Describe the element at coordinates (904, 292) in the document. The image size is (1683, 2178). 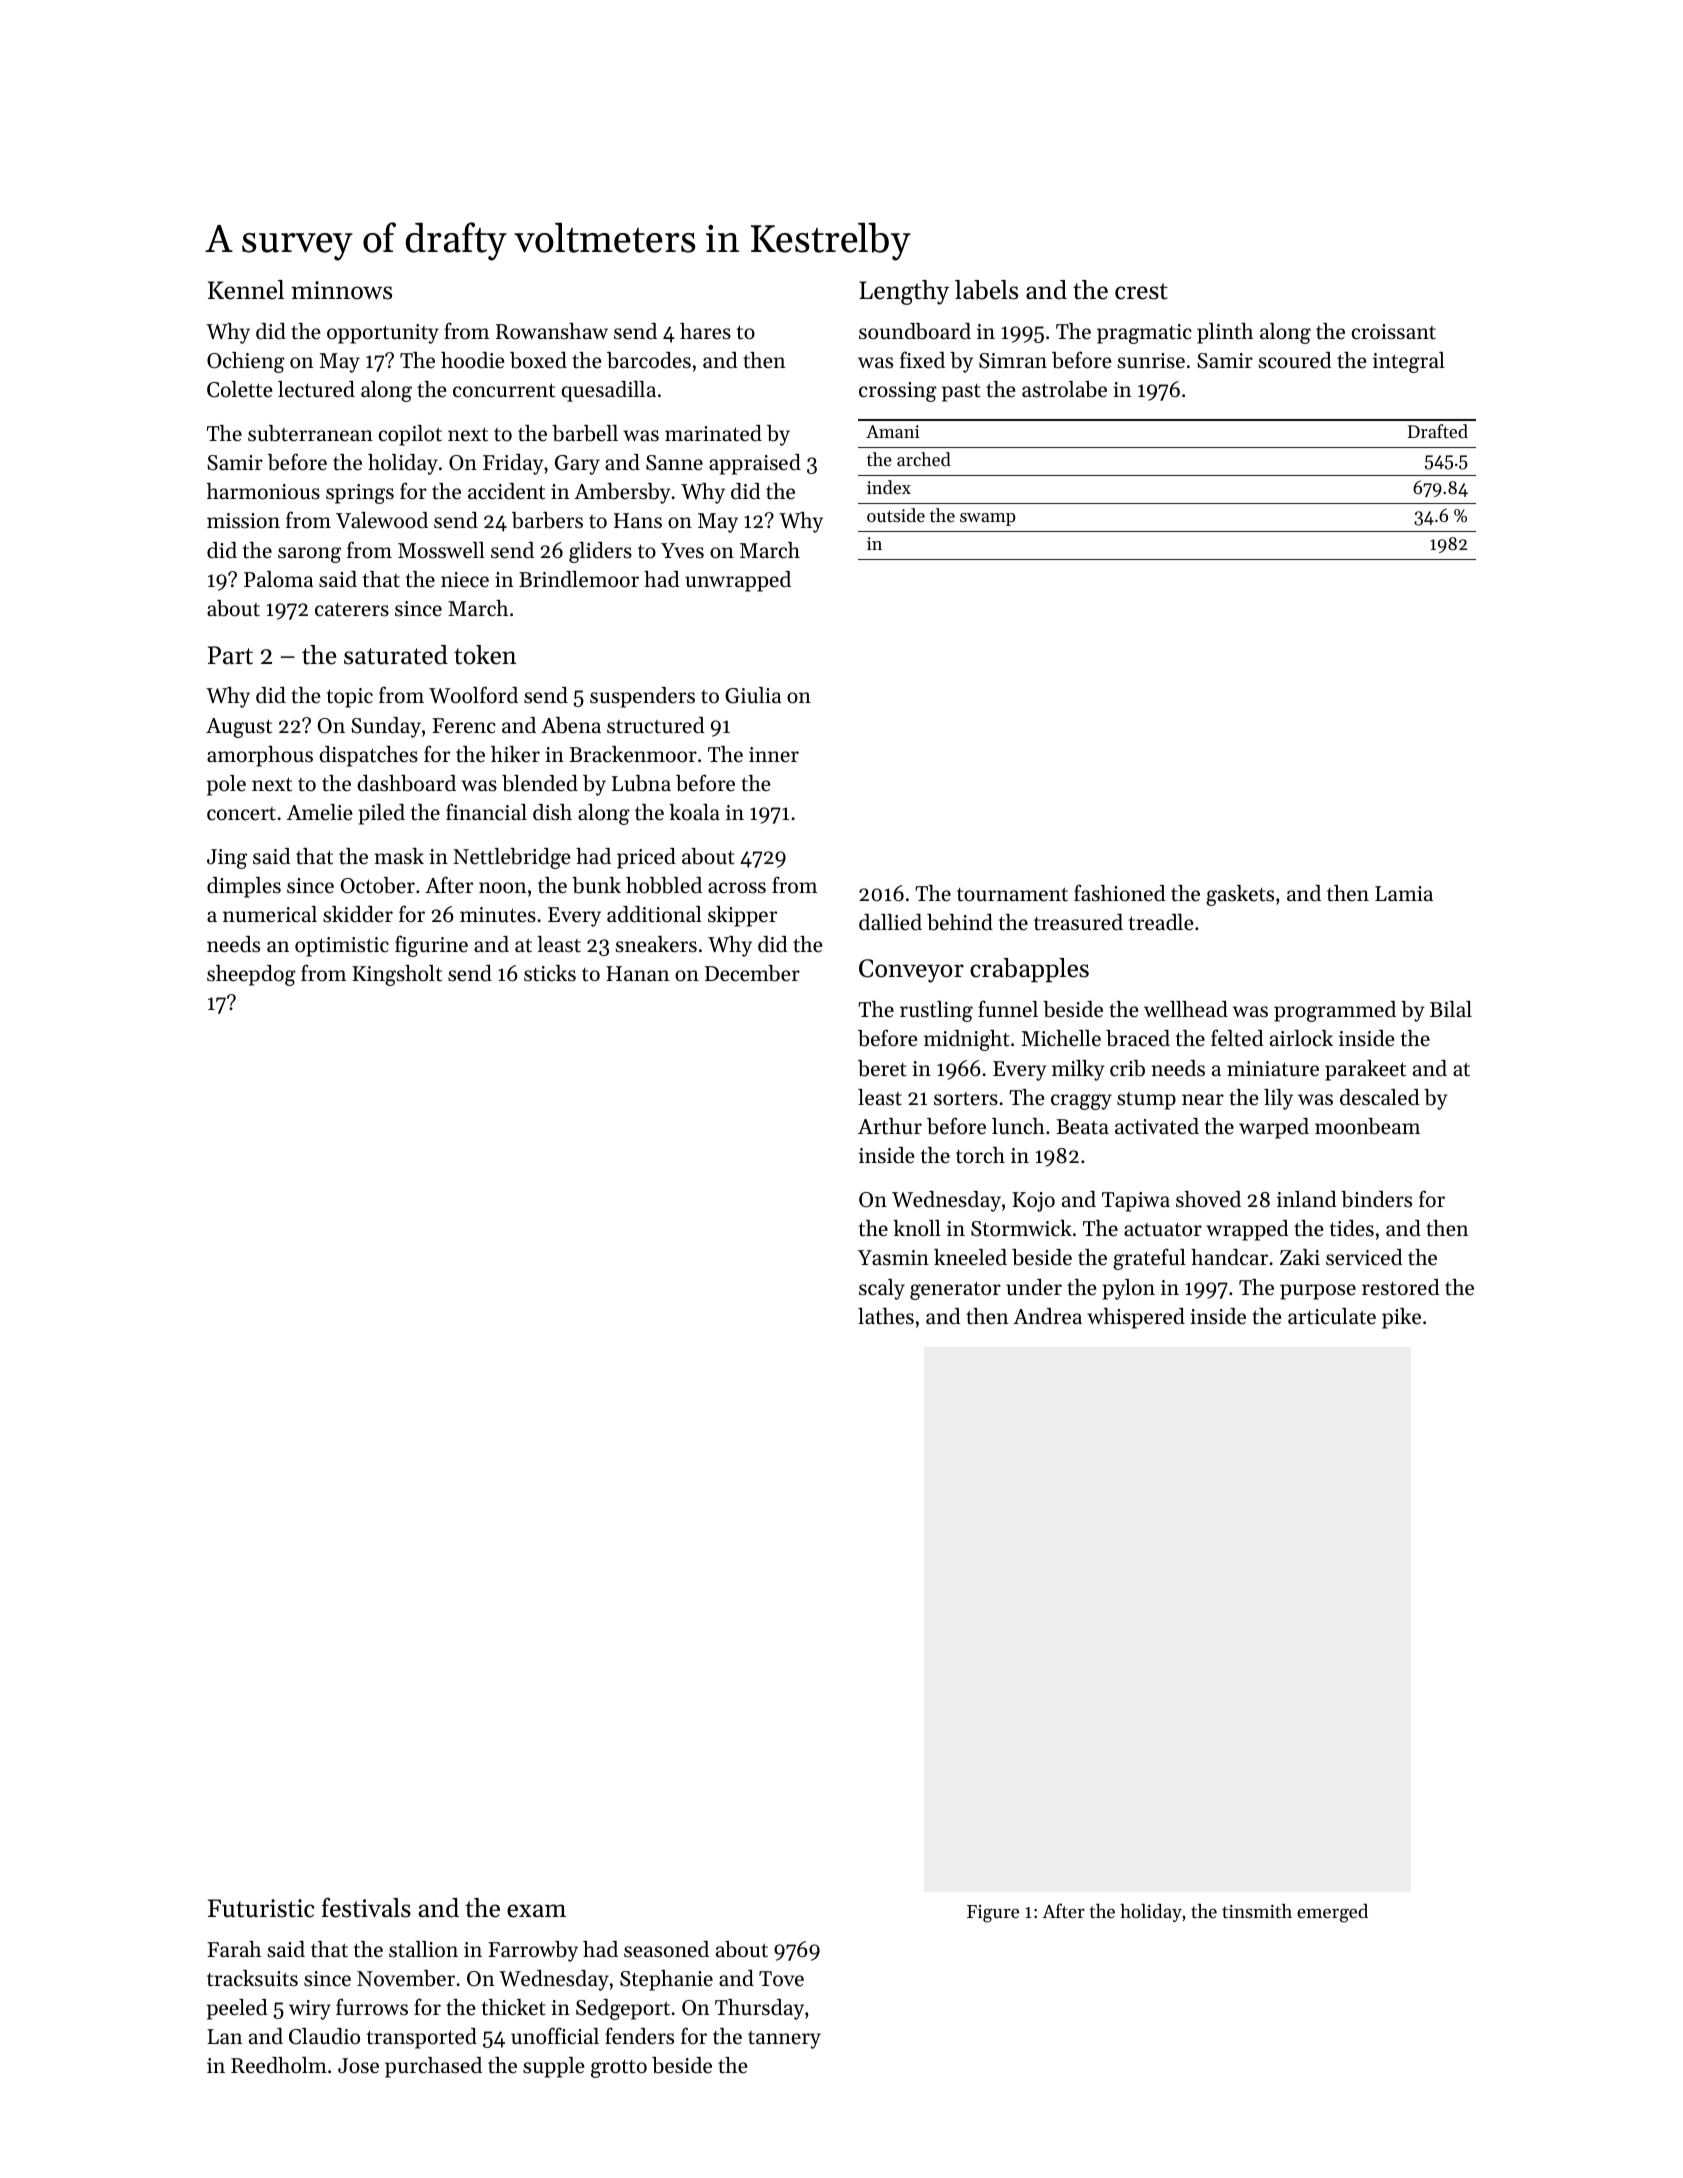
I see `Lengthy` at that location.
